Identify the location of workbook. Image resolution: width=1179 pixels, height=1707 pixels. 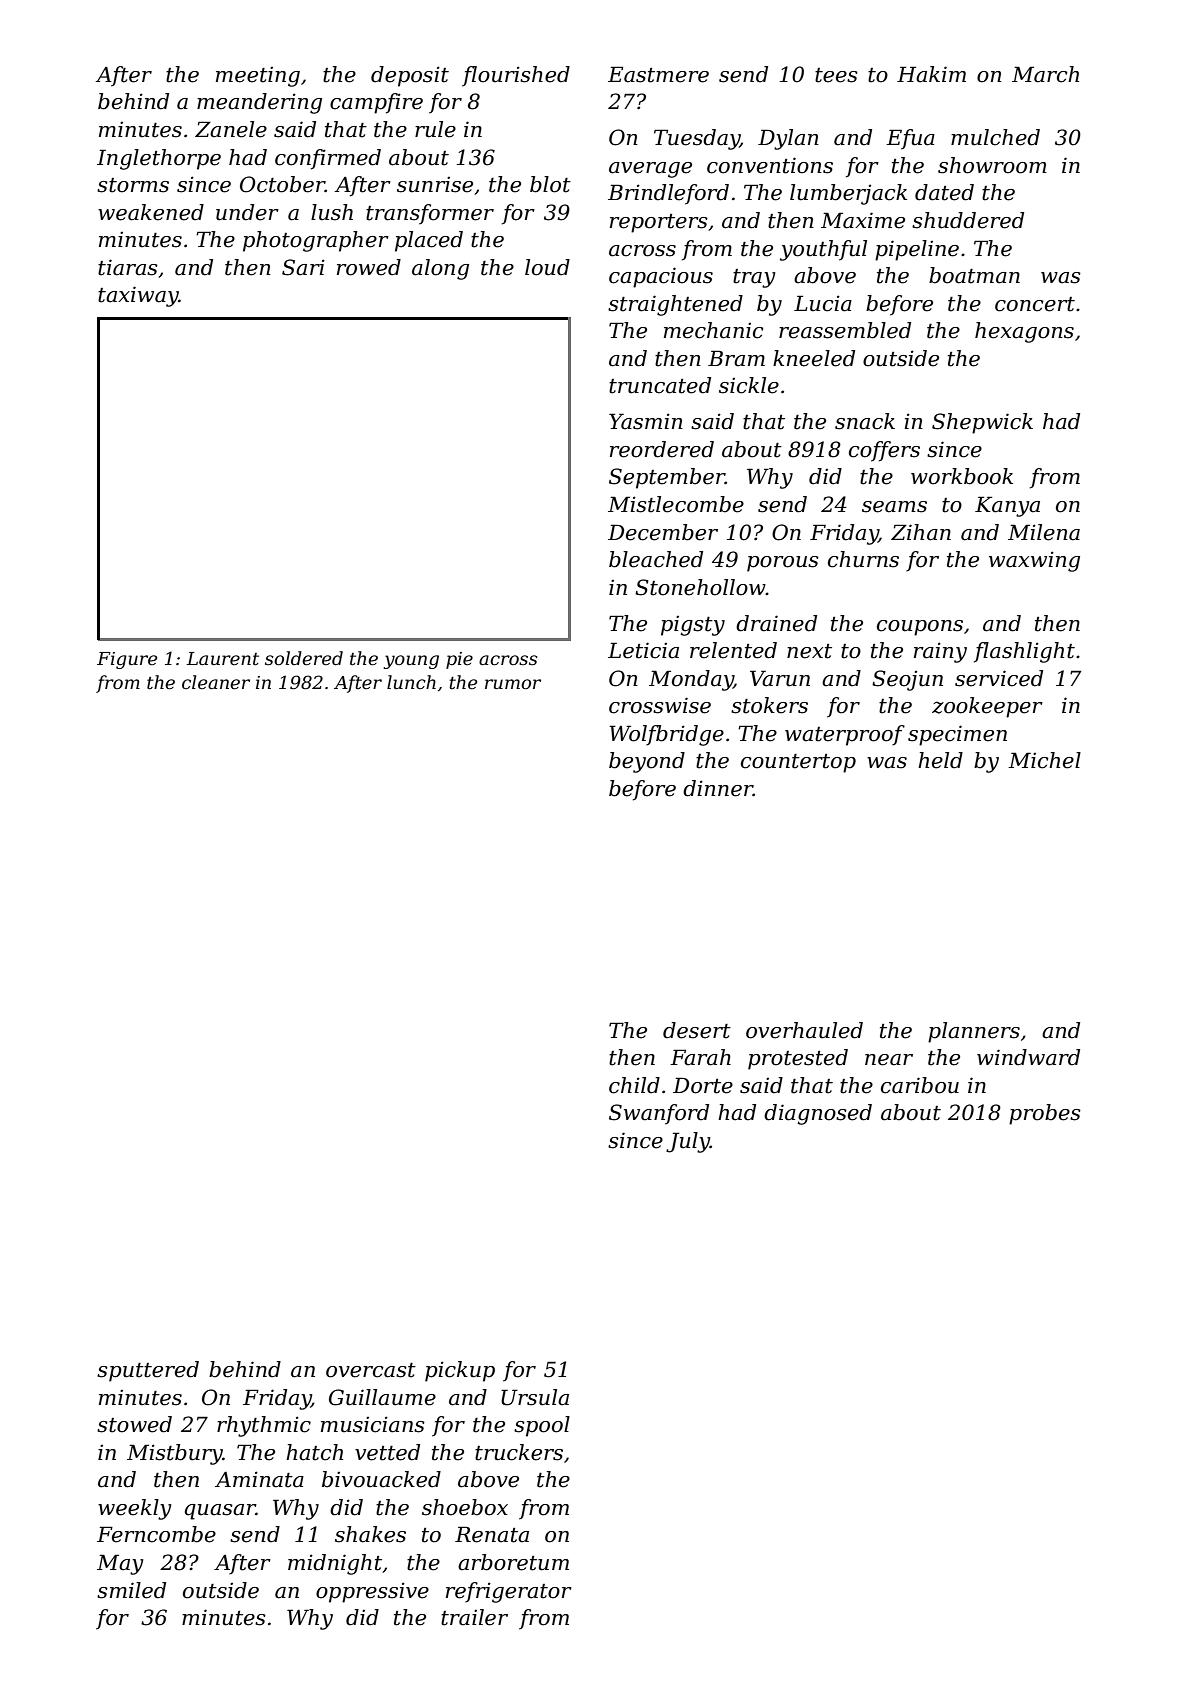
(962, 476).
